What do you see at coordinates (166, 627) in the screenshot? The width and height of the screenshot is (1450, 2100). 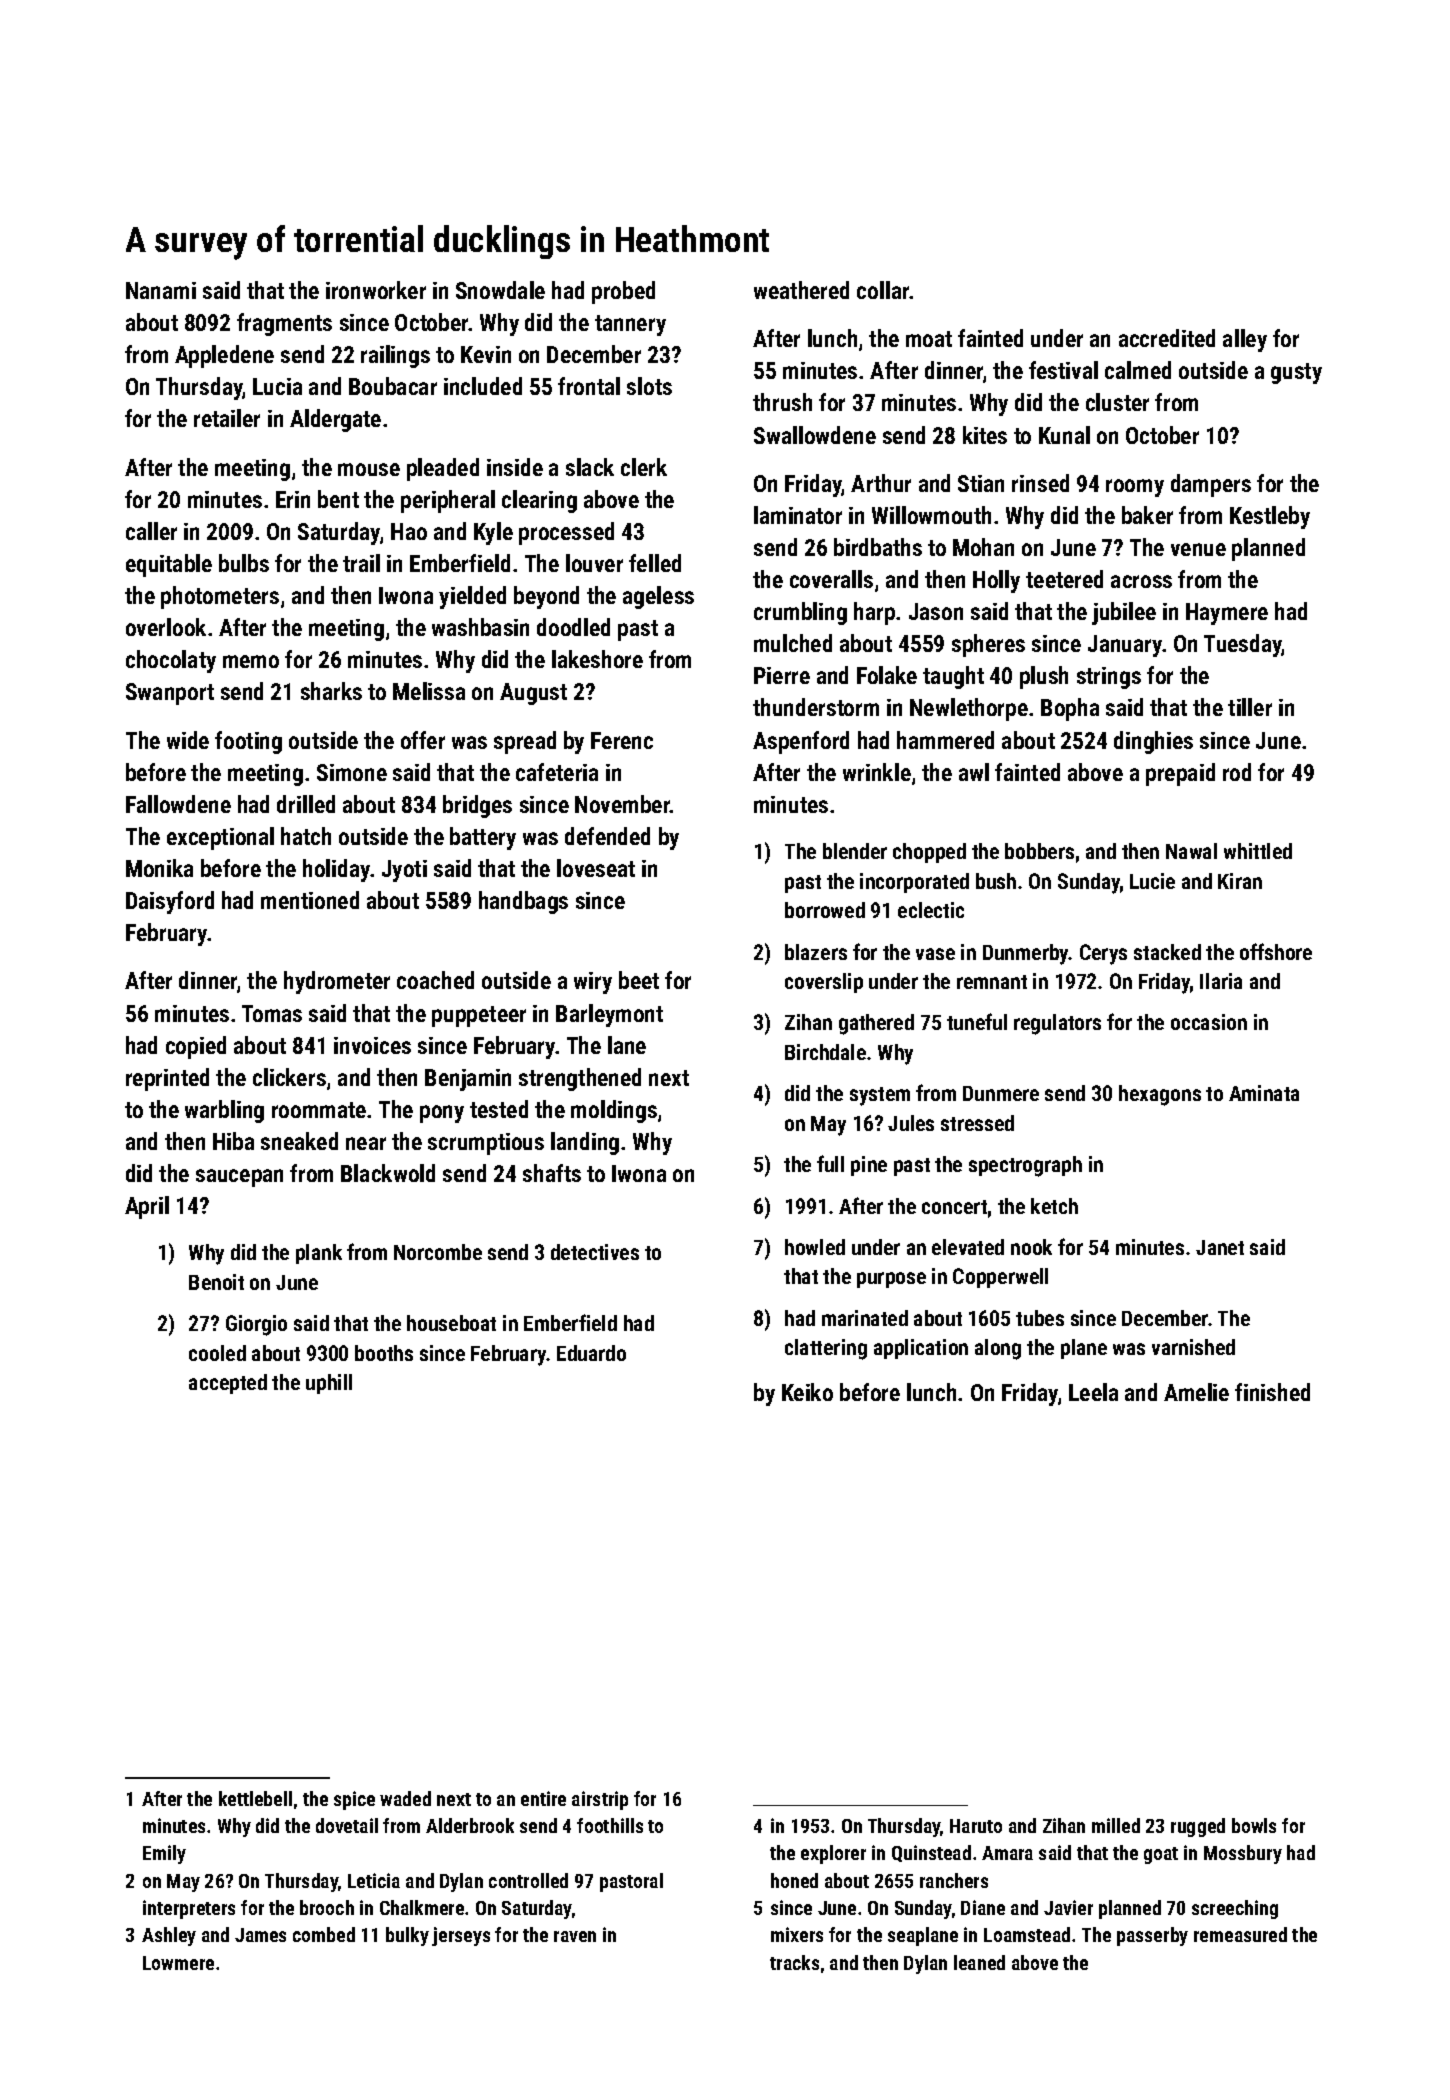 I see `overlook` at bounding box center [166, 627].
